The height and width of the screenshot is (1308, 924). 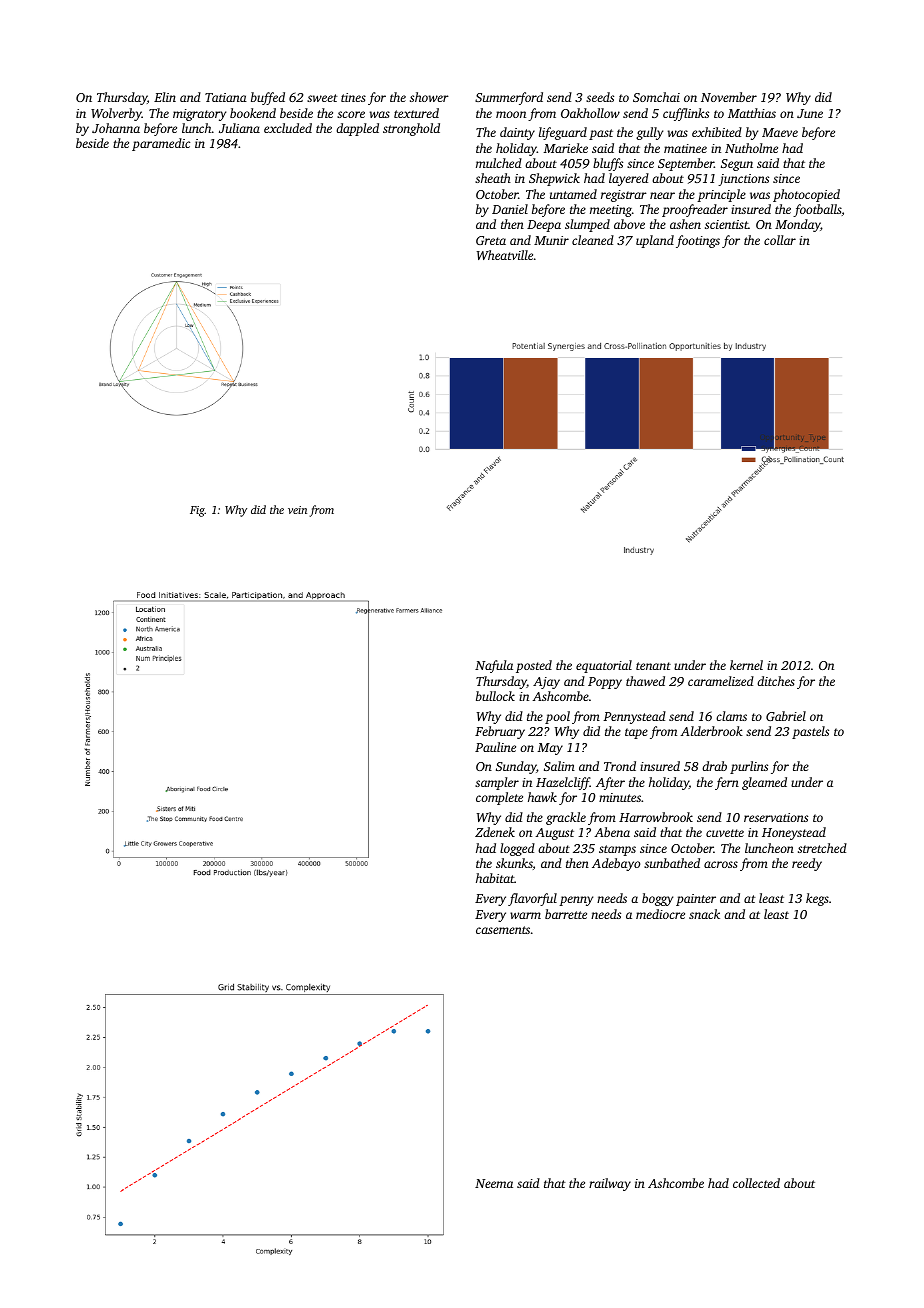 I want to click on Zdenek, so click(x=495, y=832).
